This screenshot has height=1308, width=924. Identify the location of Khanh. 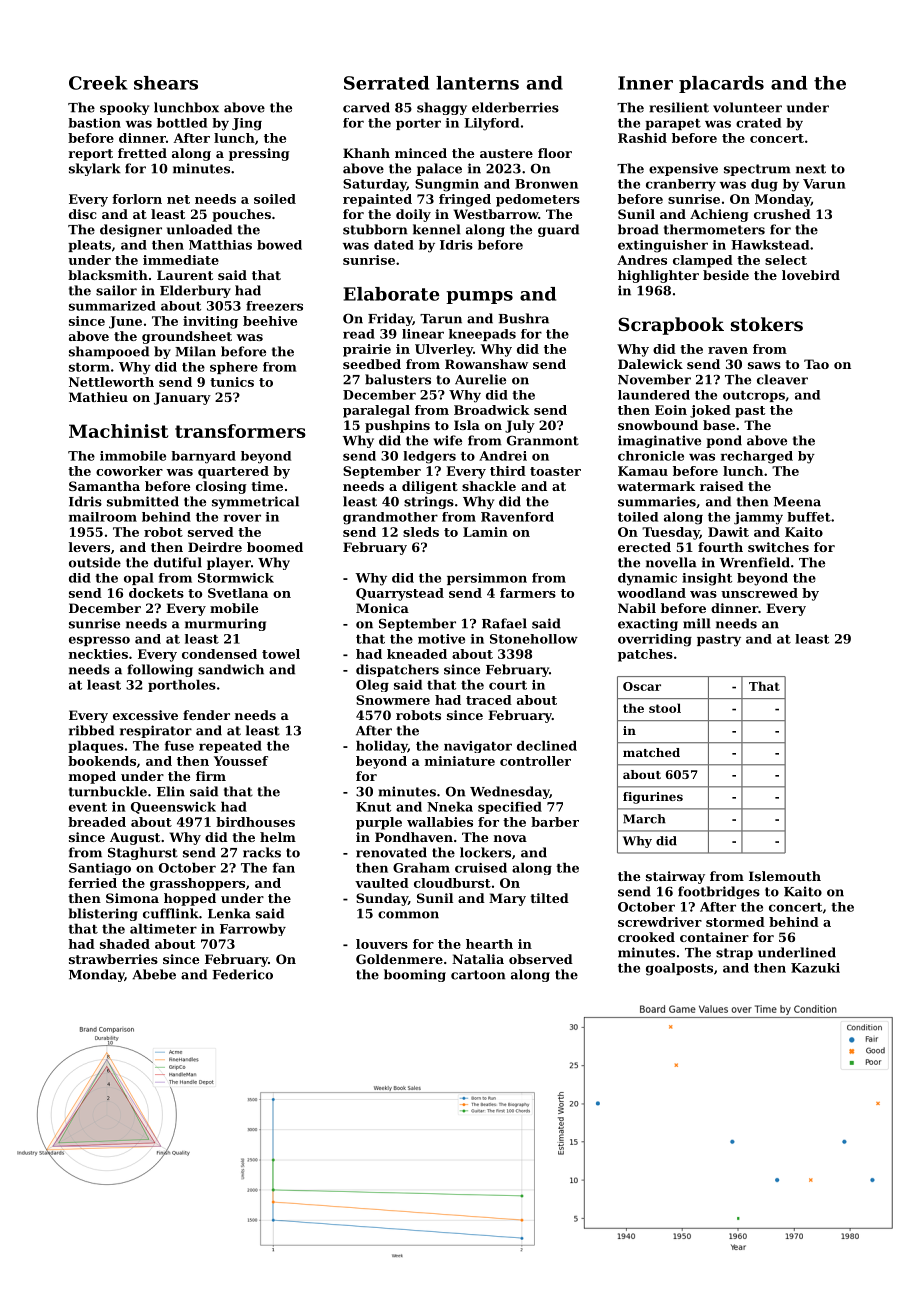
(366, 153).
